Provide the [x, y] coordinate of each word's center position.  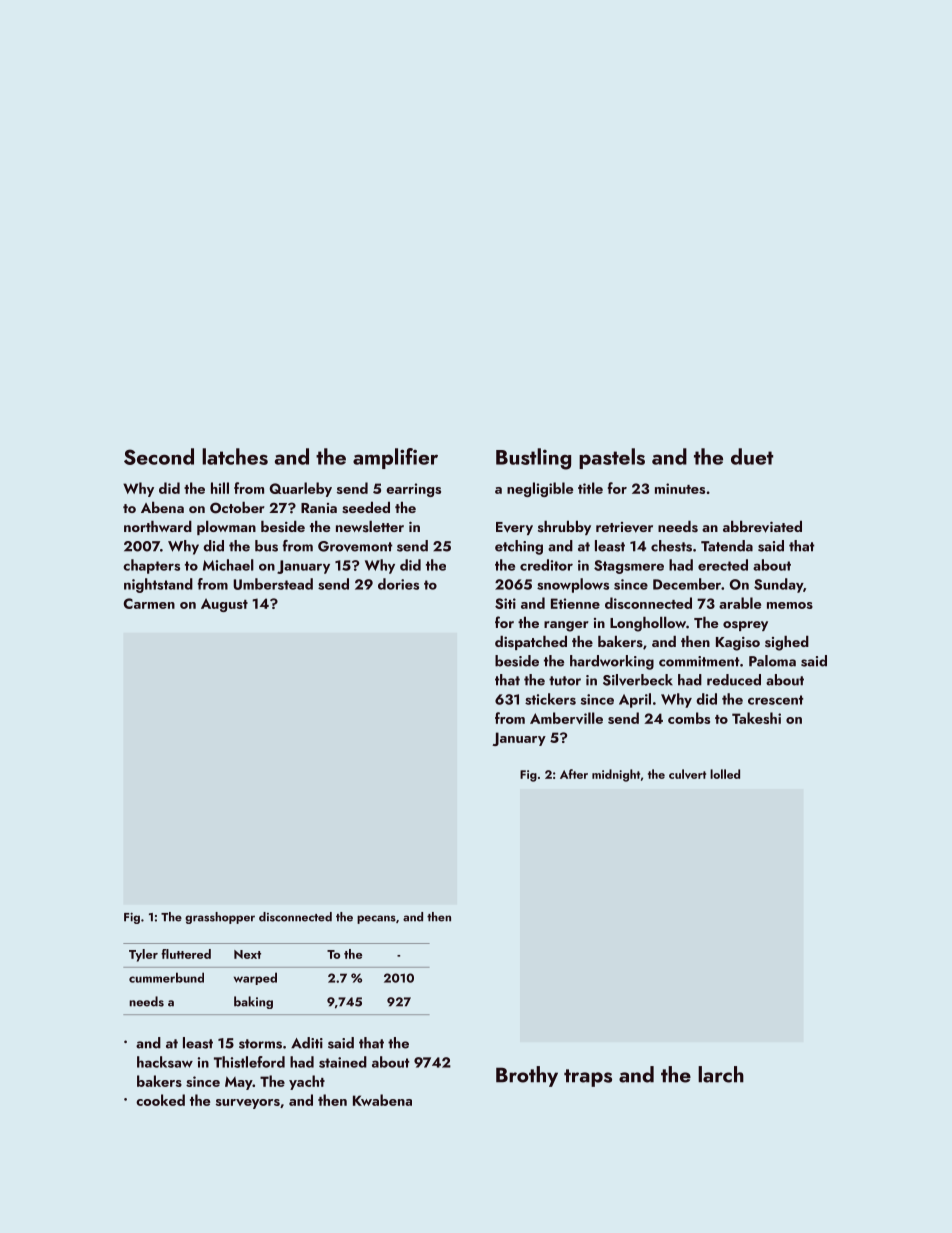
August [224, 605]
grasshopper [220, 918]
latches [235, 456]
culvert [687, 774]
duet [752, 456]
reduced [734, 680]
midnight [616, 775]
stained [343, 1062]
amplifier [395, 458]
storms [260, 1044]
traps [588, 1078]
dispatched [531, 643]
